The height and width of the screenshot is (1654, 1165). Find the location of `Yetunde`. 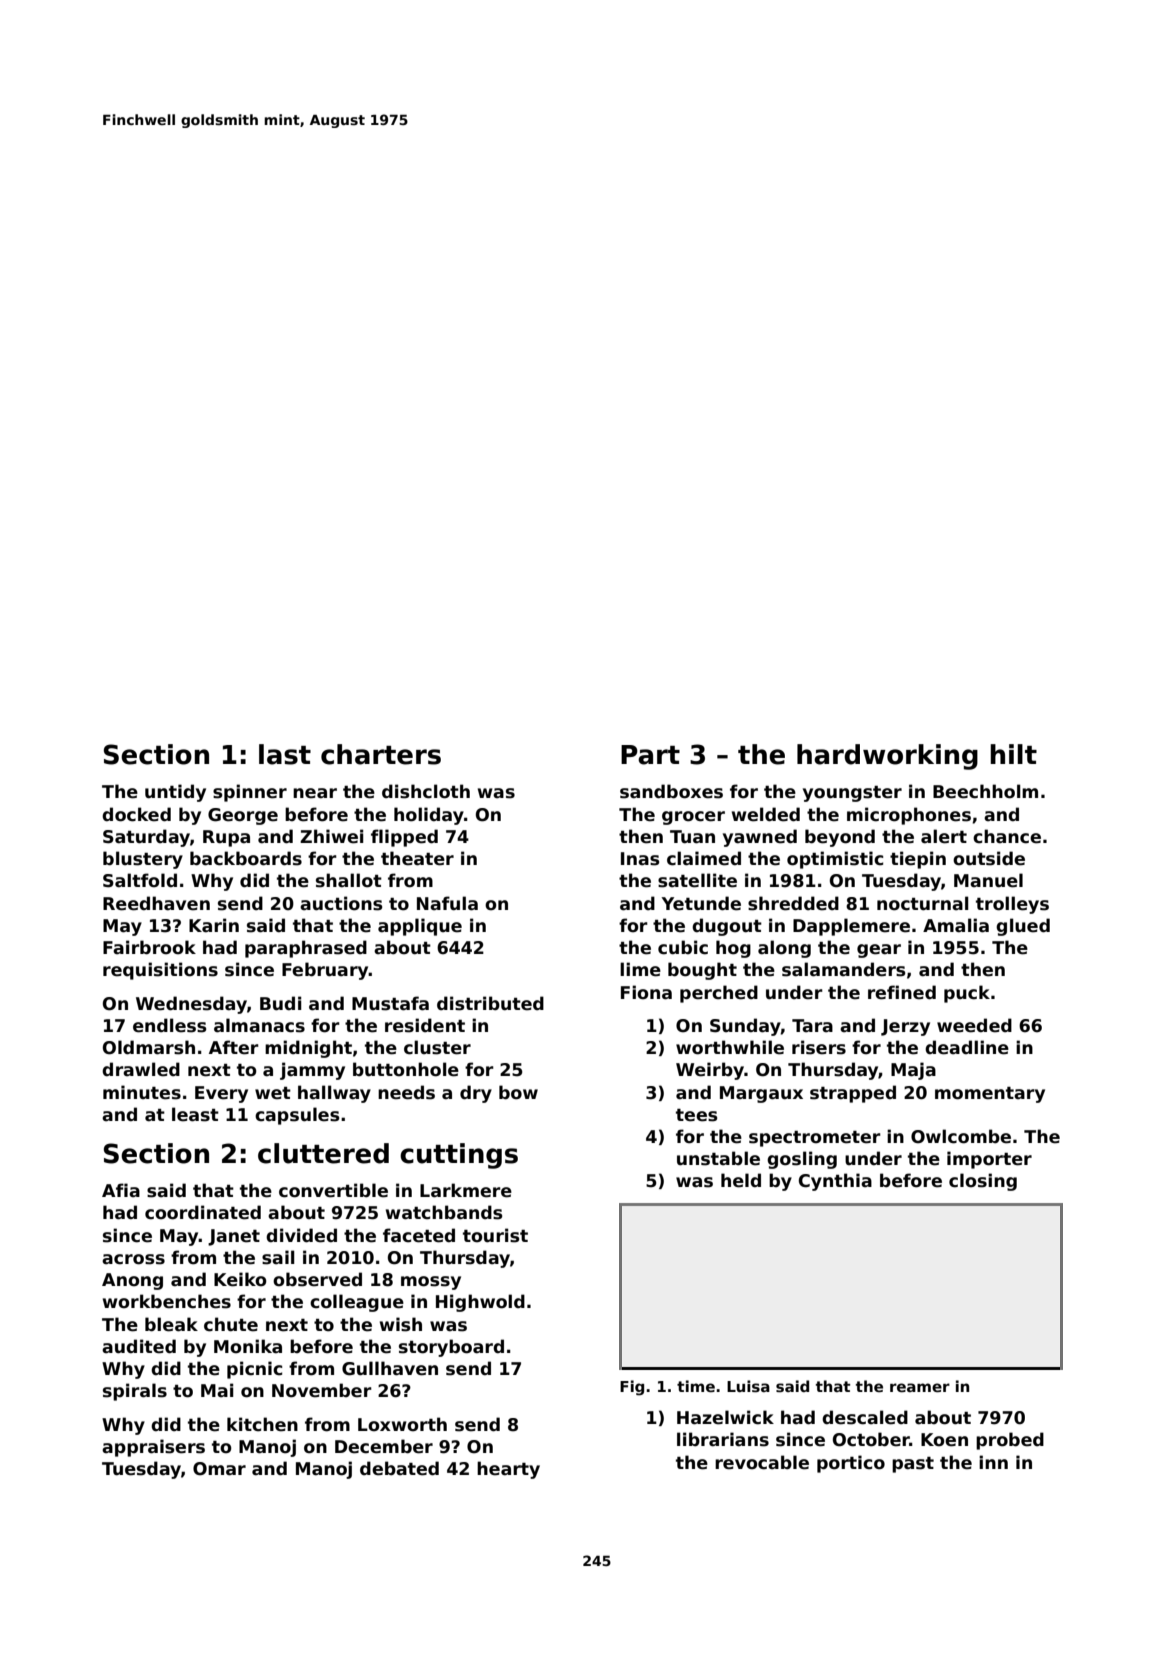

Yetunde is located at coordinates (701, 903).
